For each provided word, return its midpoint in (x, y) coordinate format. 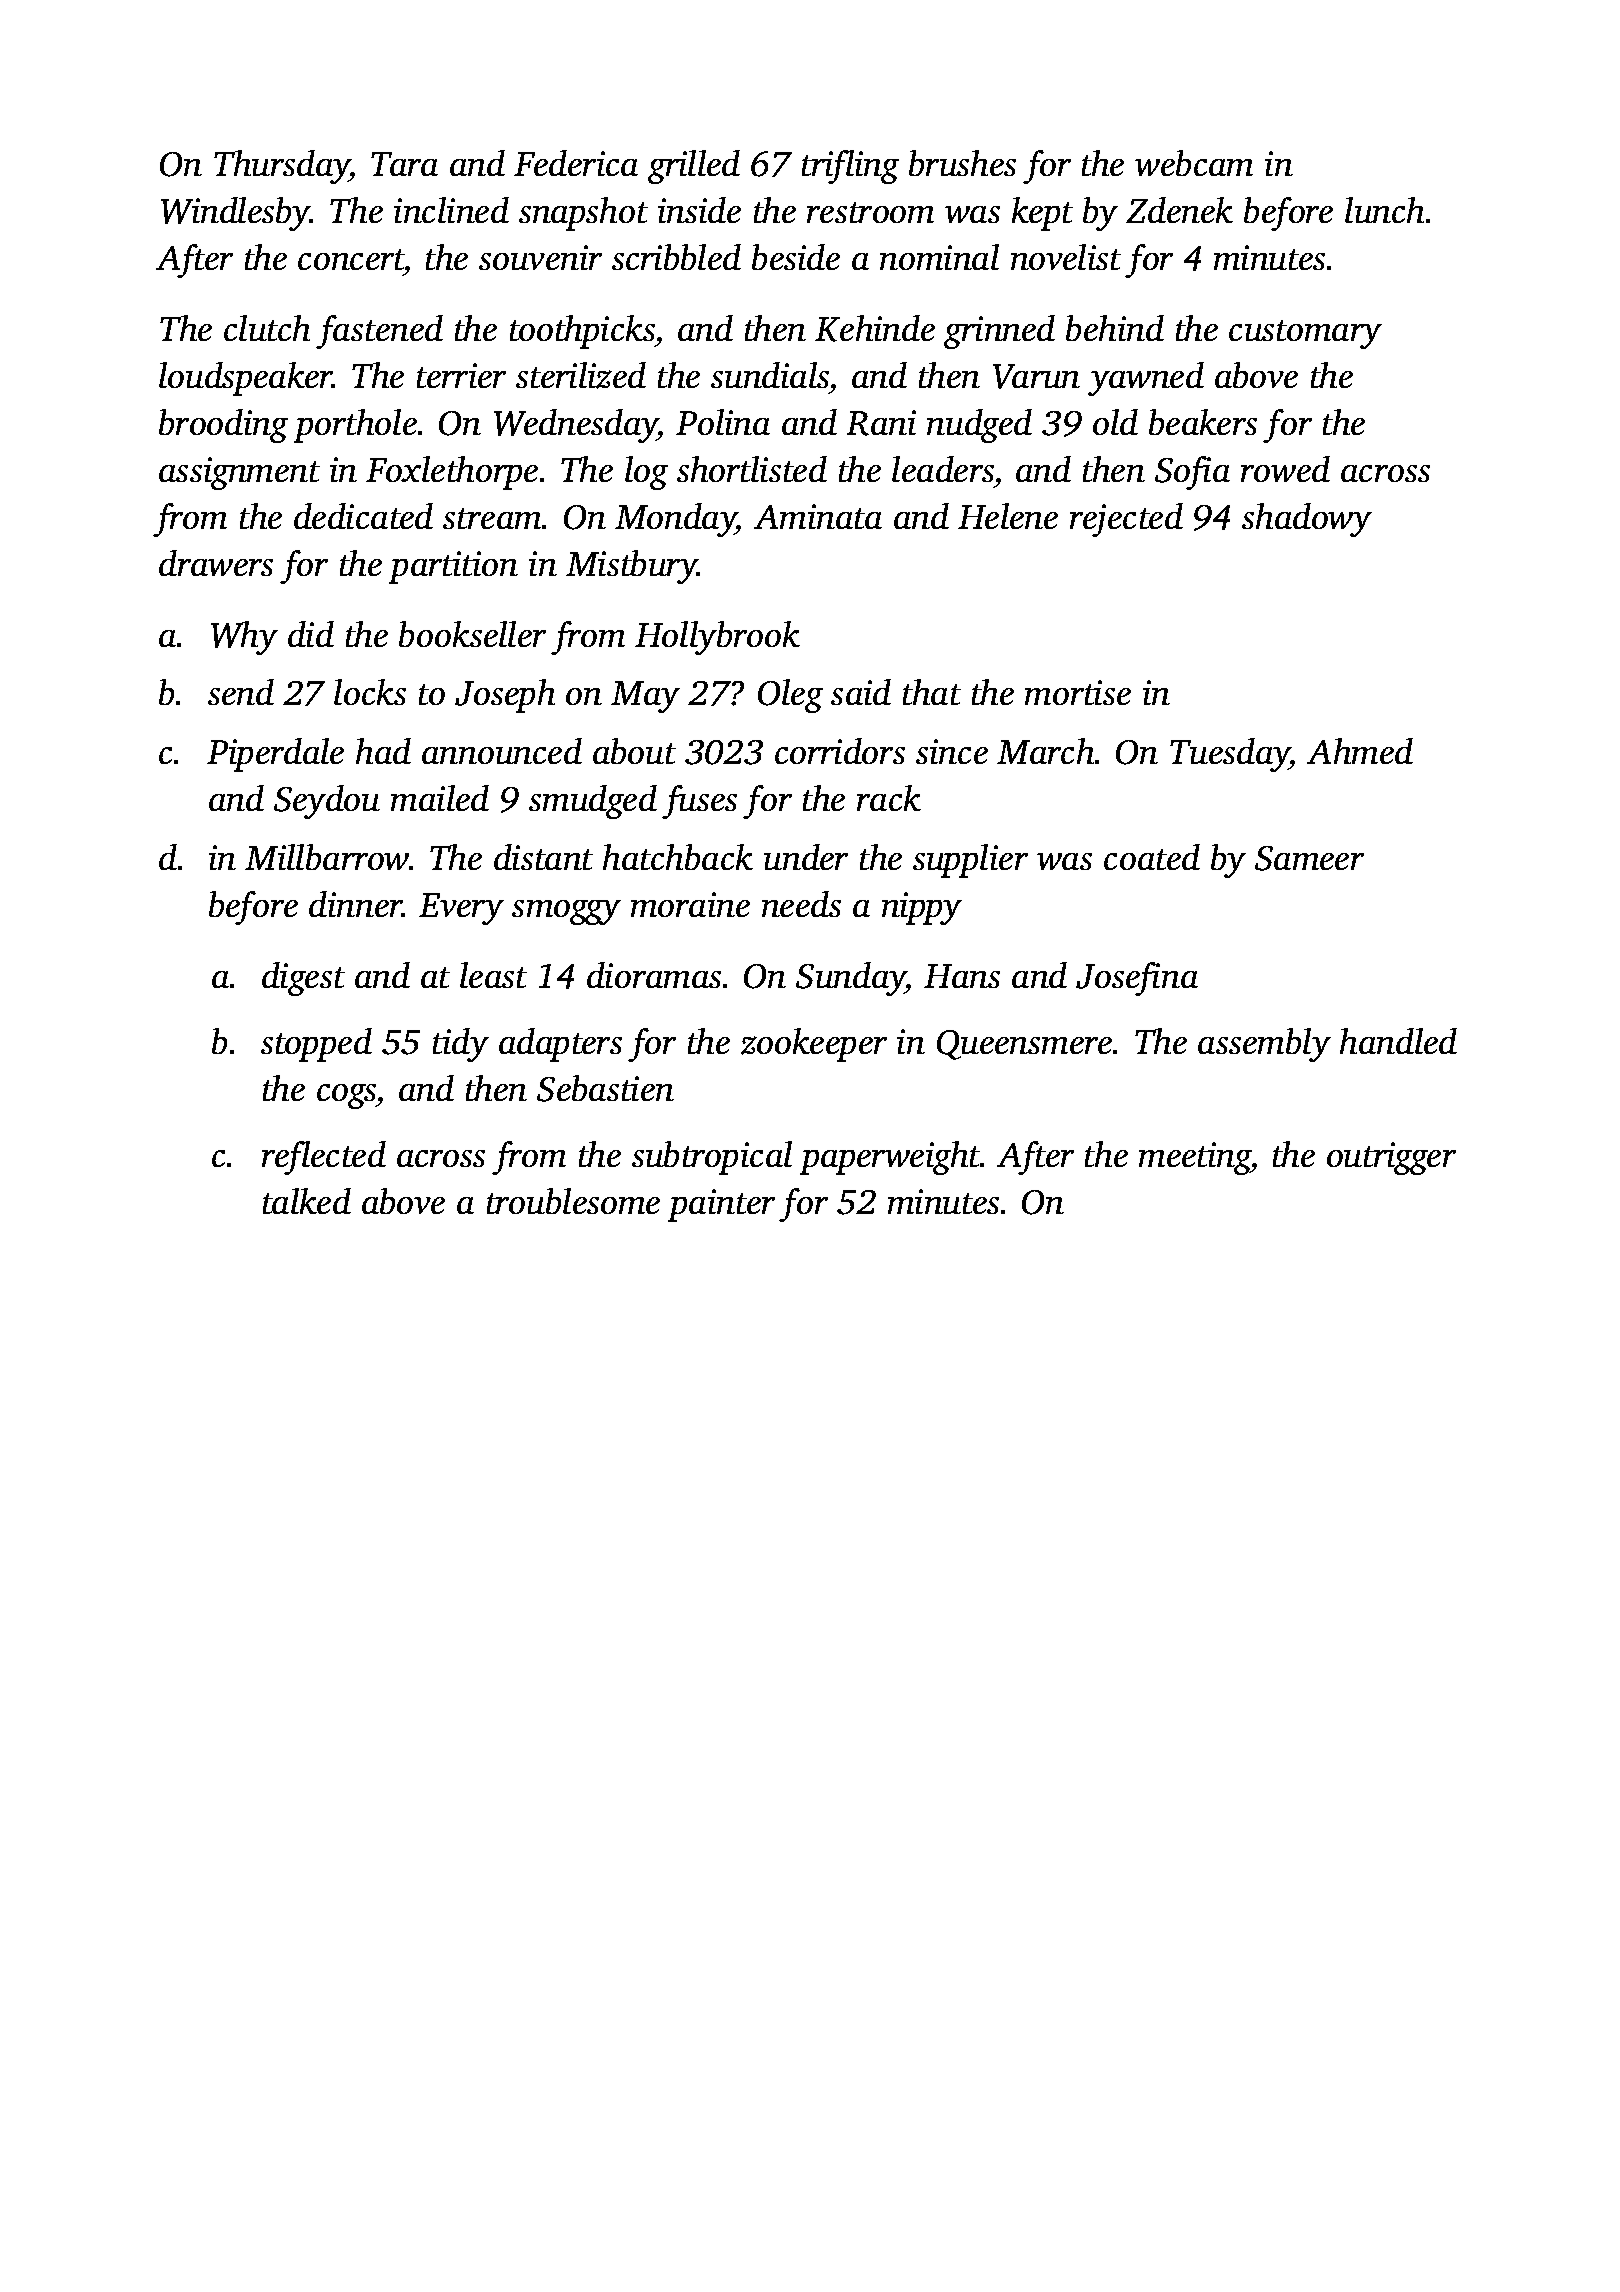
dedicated (363, 516)
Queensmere (1024, 1045)
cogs (347, 1096)
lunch (1384, 210)
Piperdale (275, 755)
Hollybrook (717, 638)
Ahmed (1360, 751)
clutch (267, 328)
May (645, 697)
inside (699, 210)
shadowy (1307, 520)
